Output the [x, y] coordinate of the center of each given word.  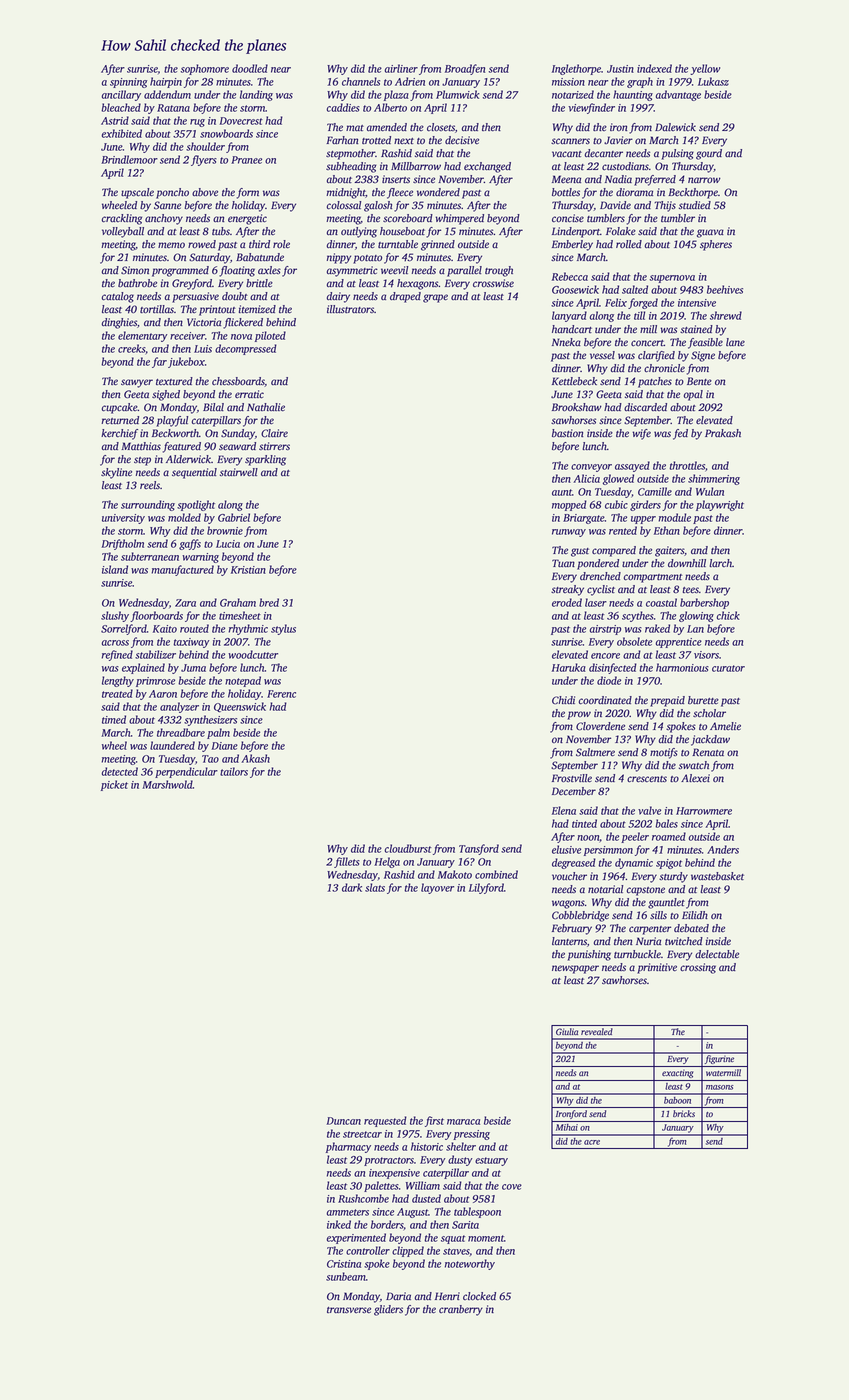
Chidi [563, 700]
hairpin [166, 82]
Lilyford [486, 888]
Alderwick [188, 459]
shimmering [714, 479]
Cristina [344, 1264]
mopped [569, 505]
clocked [479, 1296]
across [115, 643]
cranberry [461, 1310]
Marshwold [167, 784]
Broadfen [465, 69]
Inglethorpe [576, 69]
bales [666, 823]
